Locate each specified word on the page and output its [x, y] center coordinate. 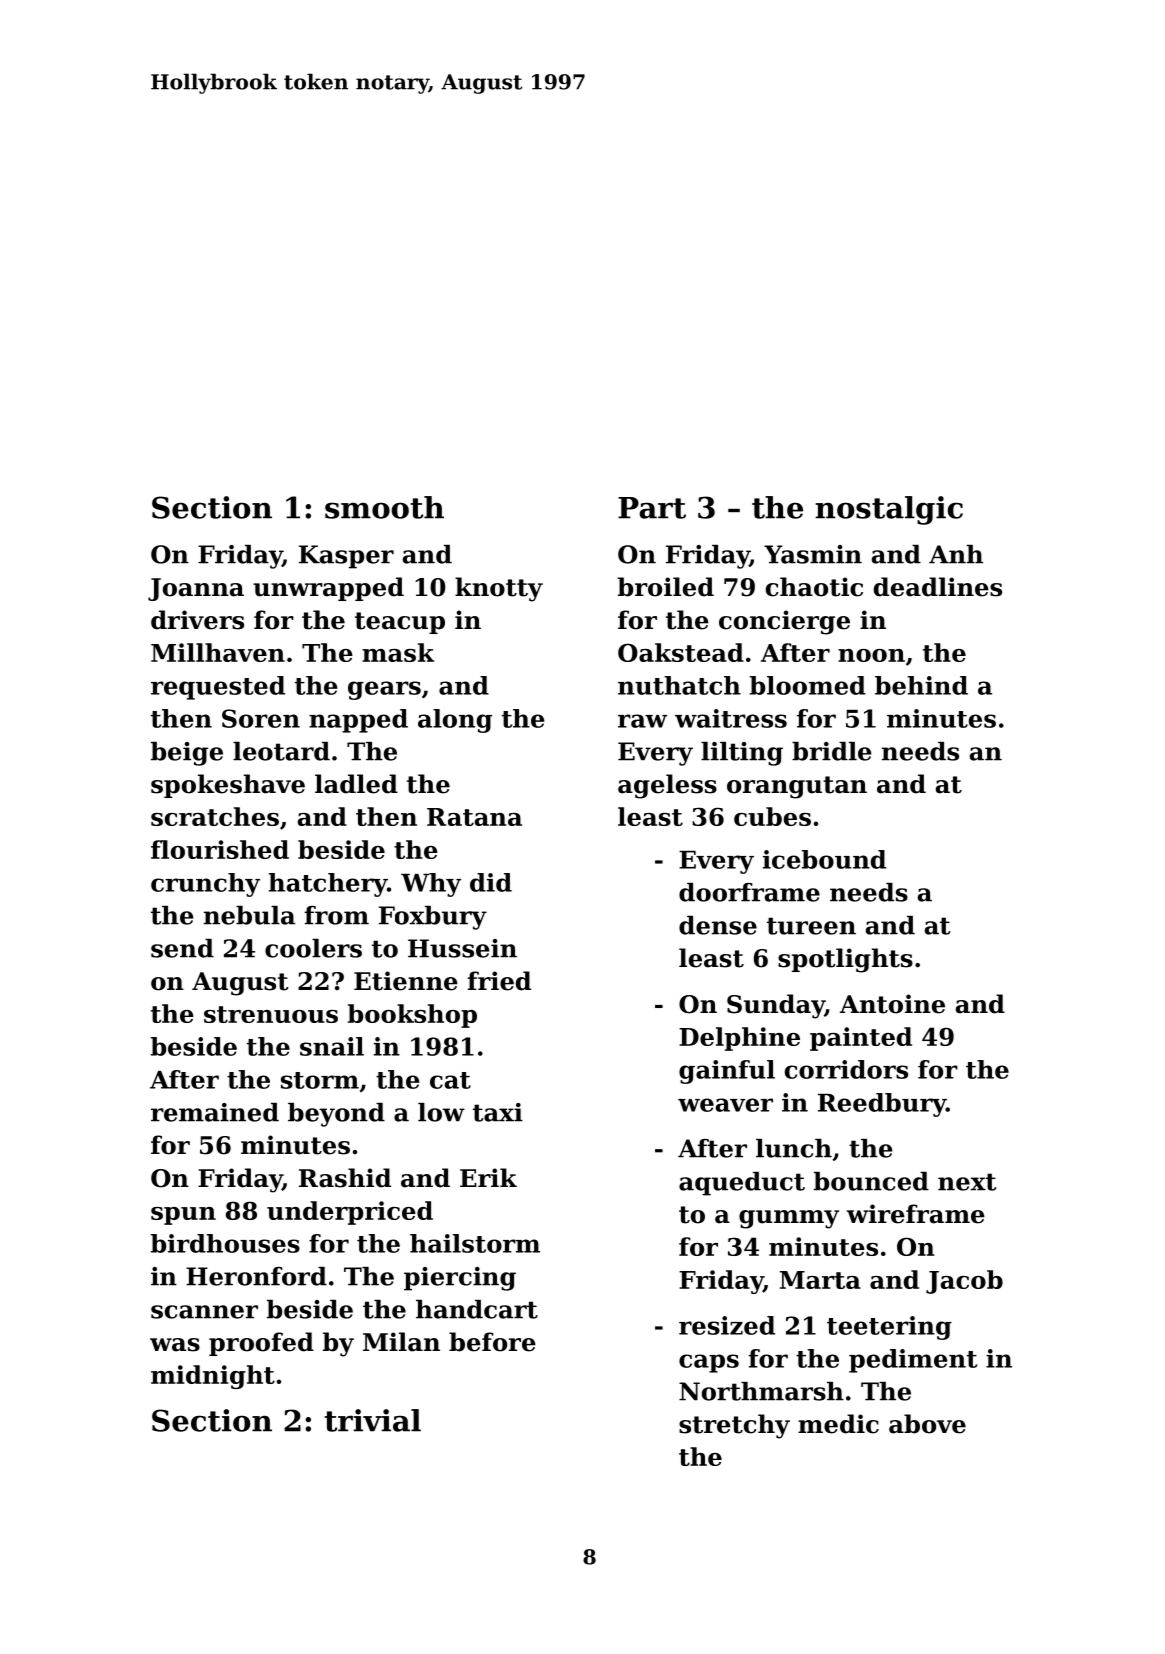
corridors [846, 1069]
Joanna [196, 589]
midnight [213, 1377]
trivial [372, 1420]
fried [499, 981]
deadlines [938, 587]
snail [332, 1046]
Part [652, 508]
